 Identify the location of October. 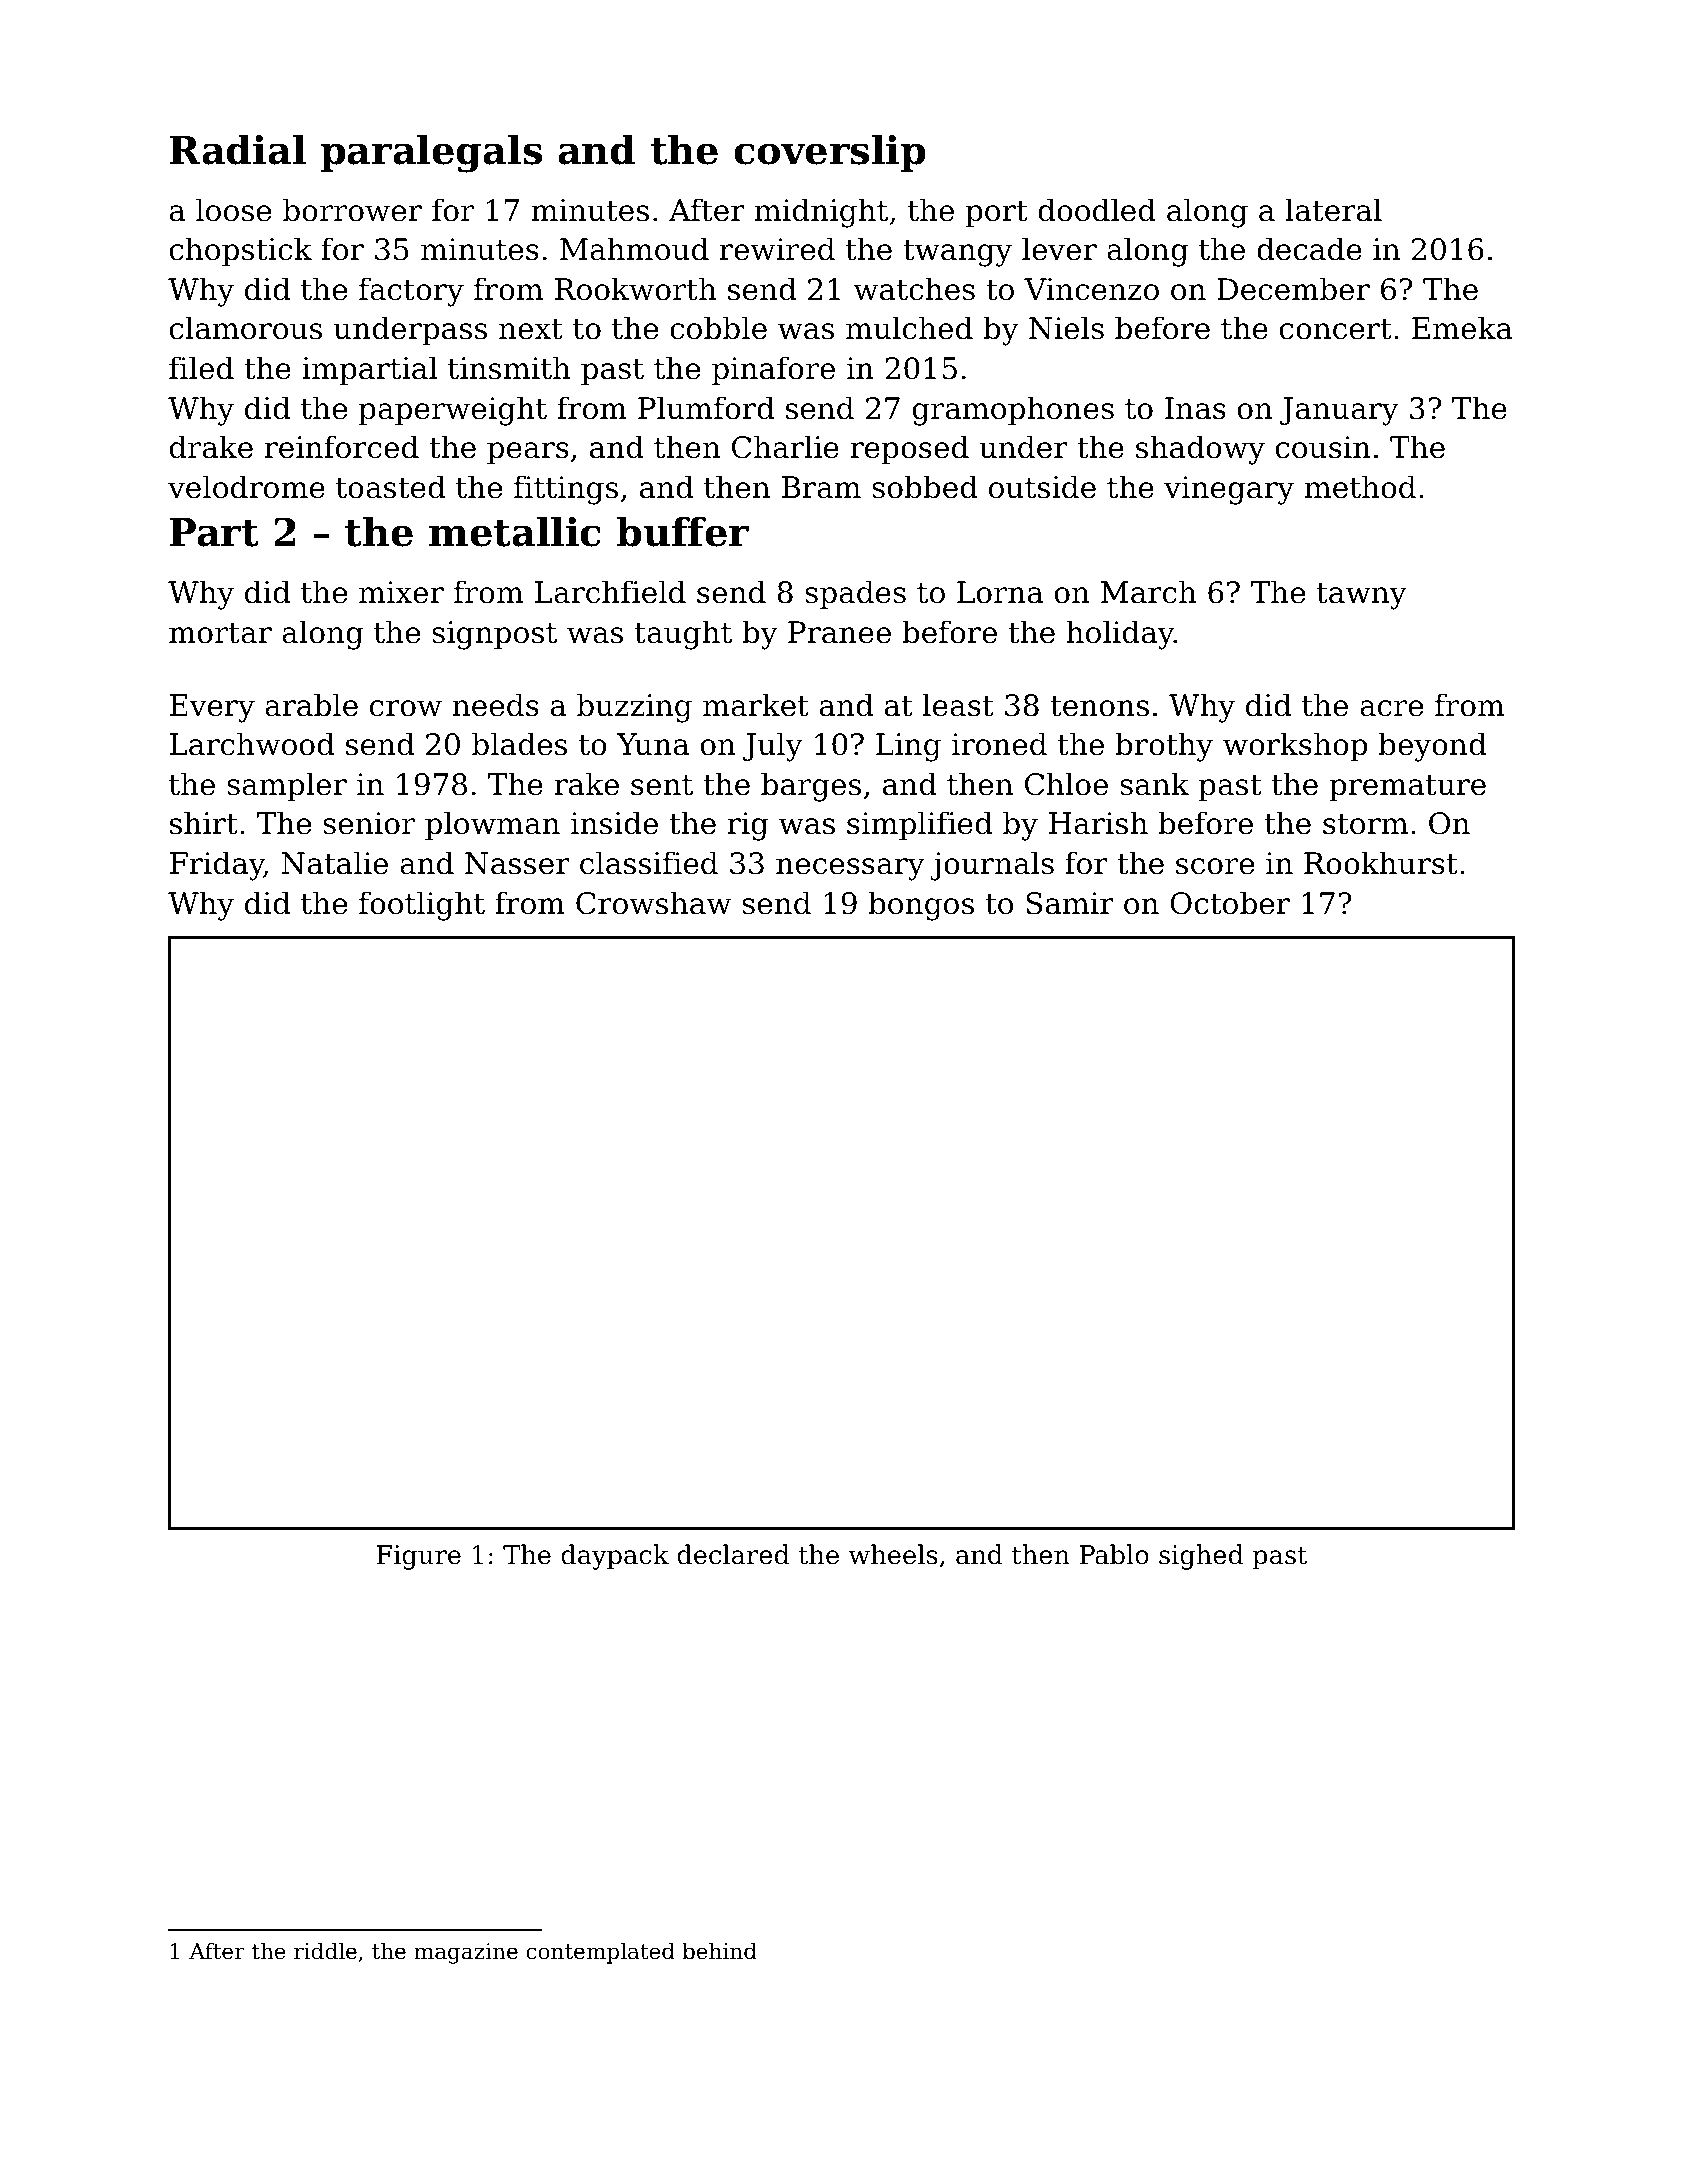
(1230, 903).
